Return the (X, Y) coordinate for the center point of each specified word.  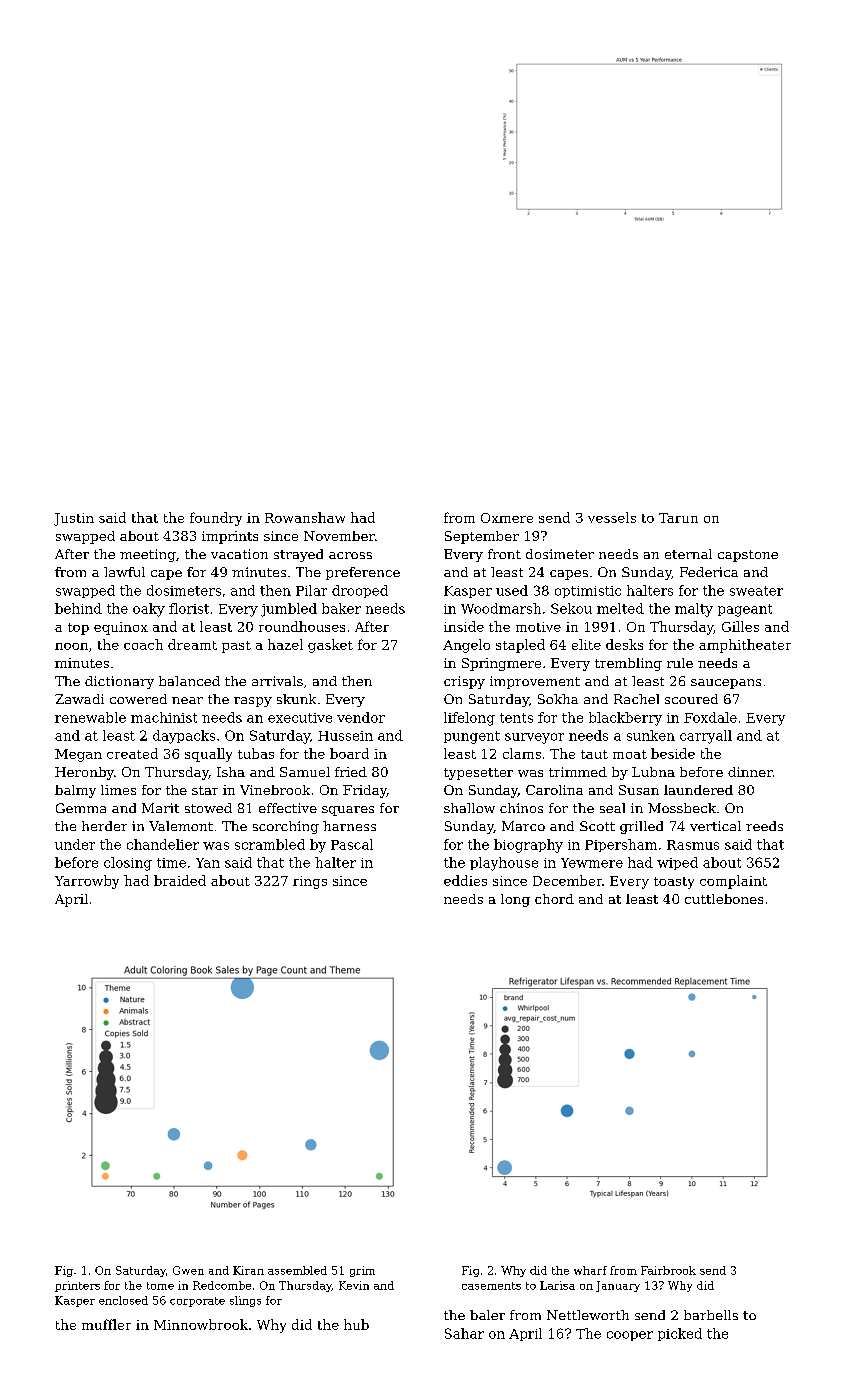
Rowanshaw (305, 517)
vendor (361, 717)
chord (554, 899)
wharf (590, 1270)
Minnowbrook (201, 1324)
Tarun (678, 518)
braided (180, 880)
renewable (90, 717)
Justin (74, 519)
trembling (628, 664)
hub (356, 1324)
